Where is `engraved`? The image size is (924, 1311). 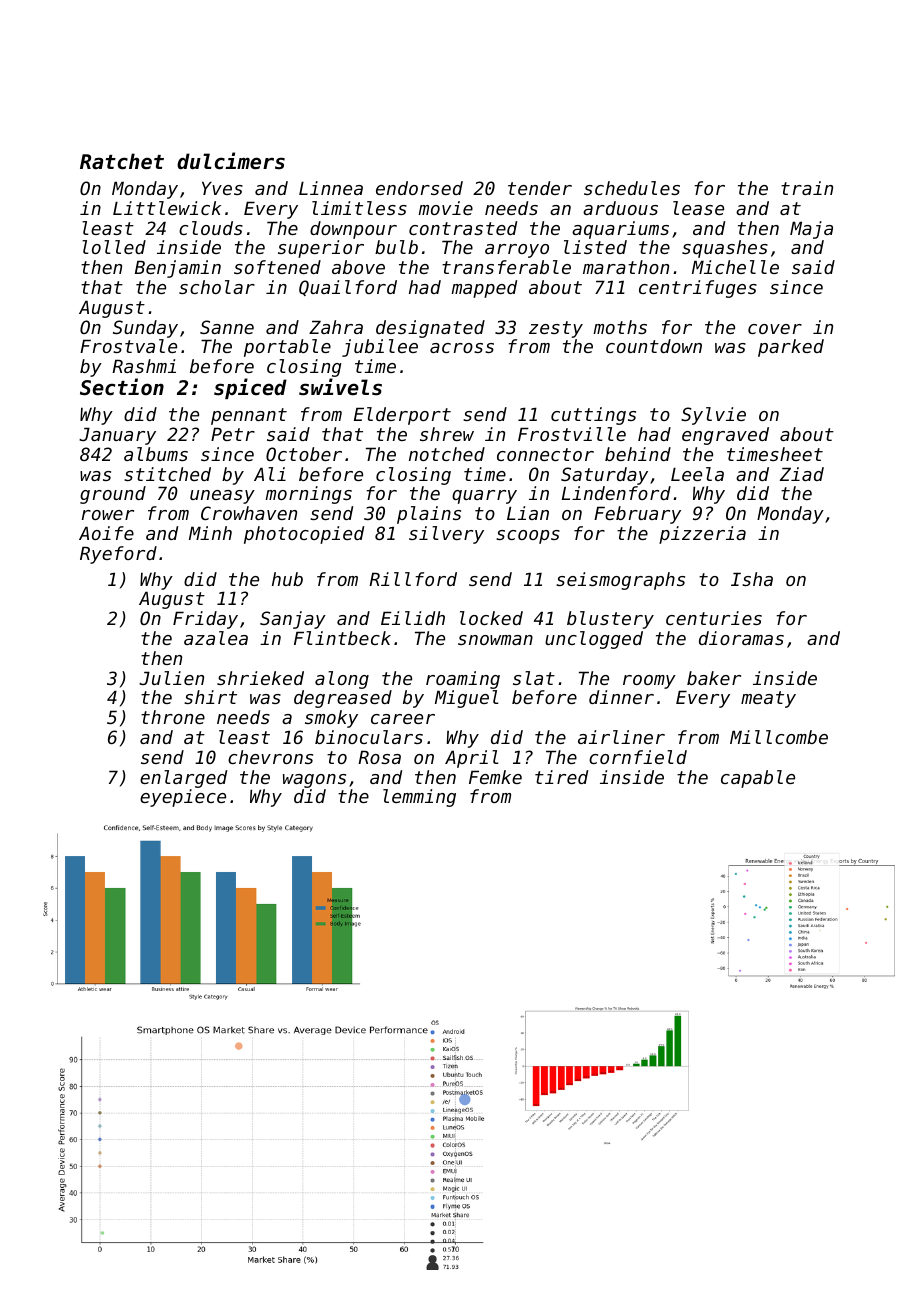
engraved is located at coordinates (725, 436).
